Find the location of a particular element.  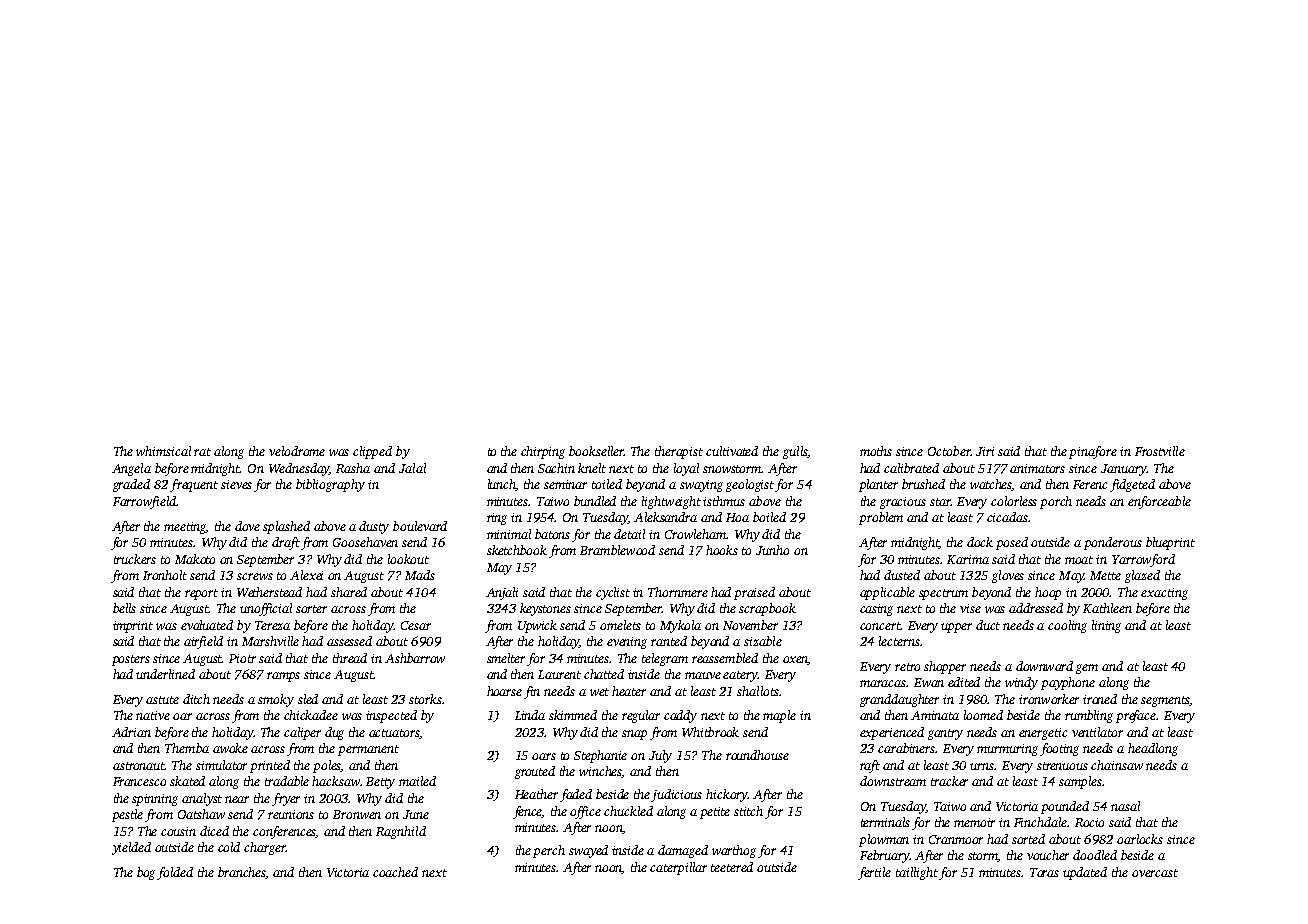

whimsical is located at coordinates (163, 451).
